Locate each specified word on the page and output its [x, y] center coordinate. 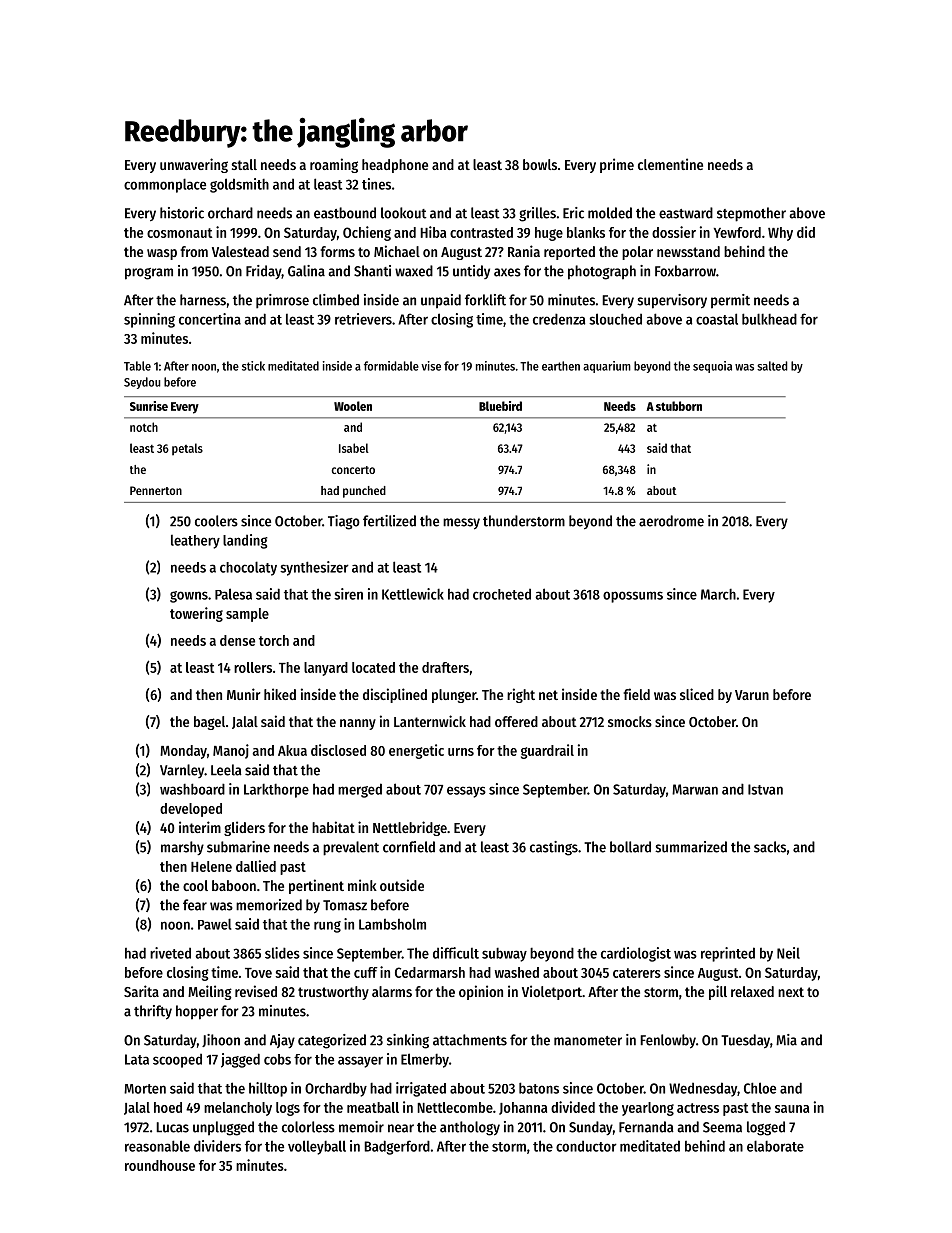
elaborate [775, 1146]
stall [244, 164]
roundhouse [160, 1165]
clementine [670, 164]
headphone [395, 166]
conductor [586, 1146]
